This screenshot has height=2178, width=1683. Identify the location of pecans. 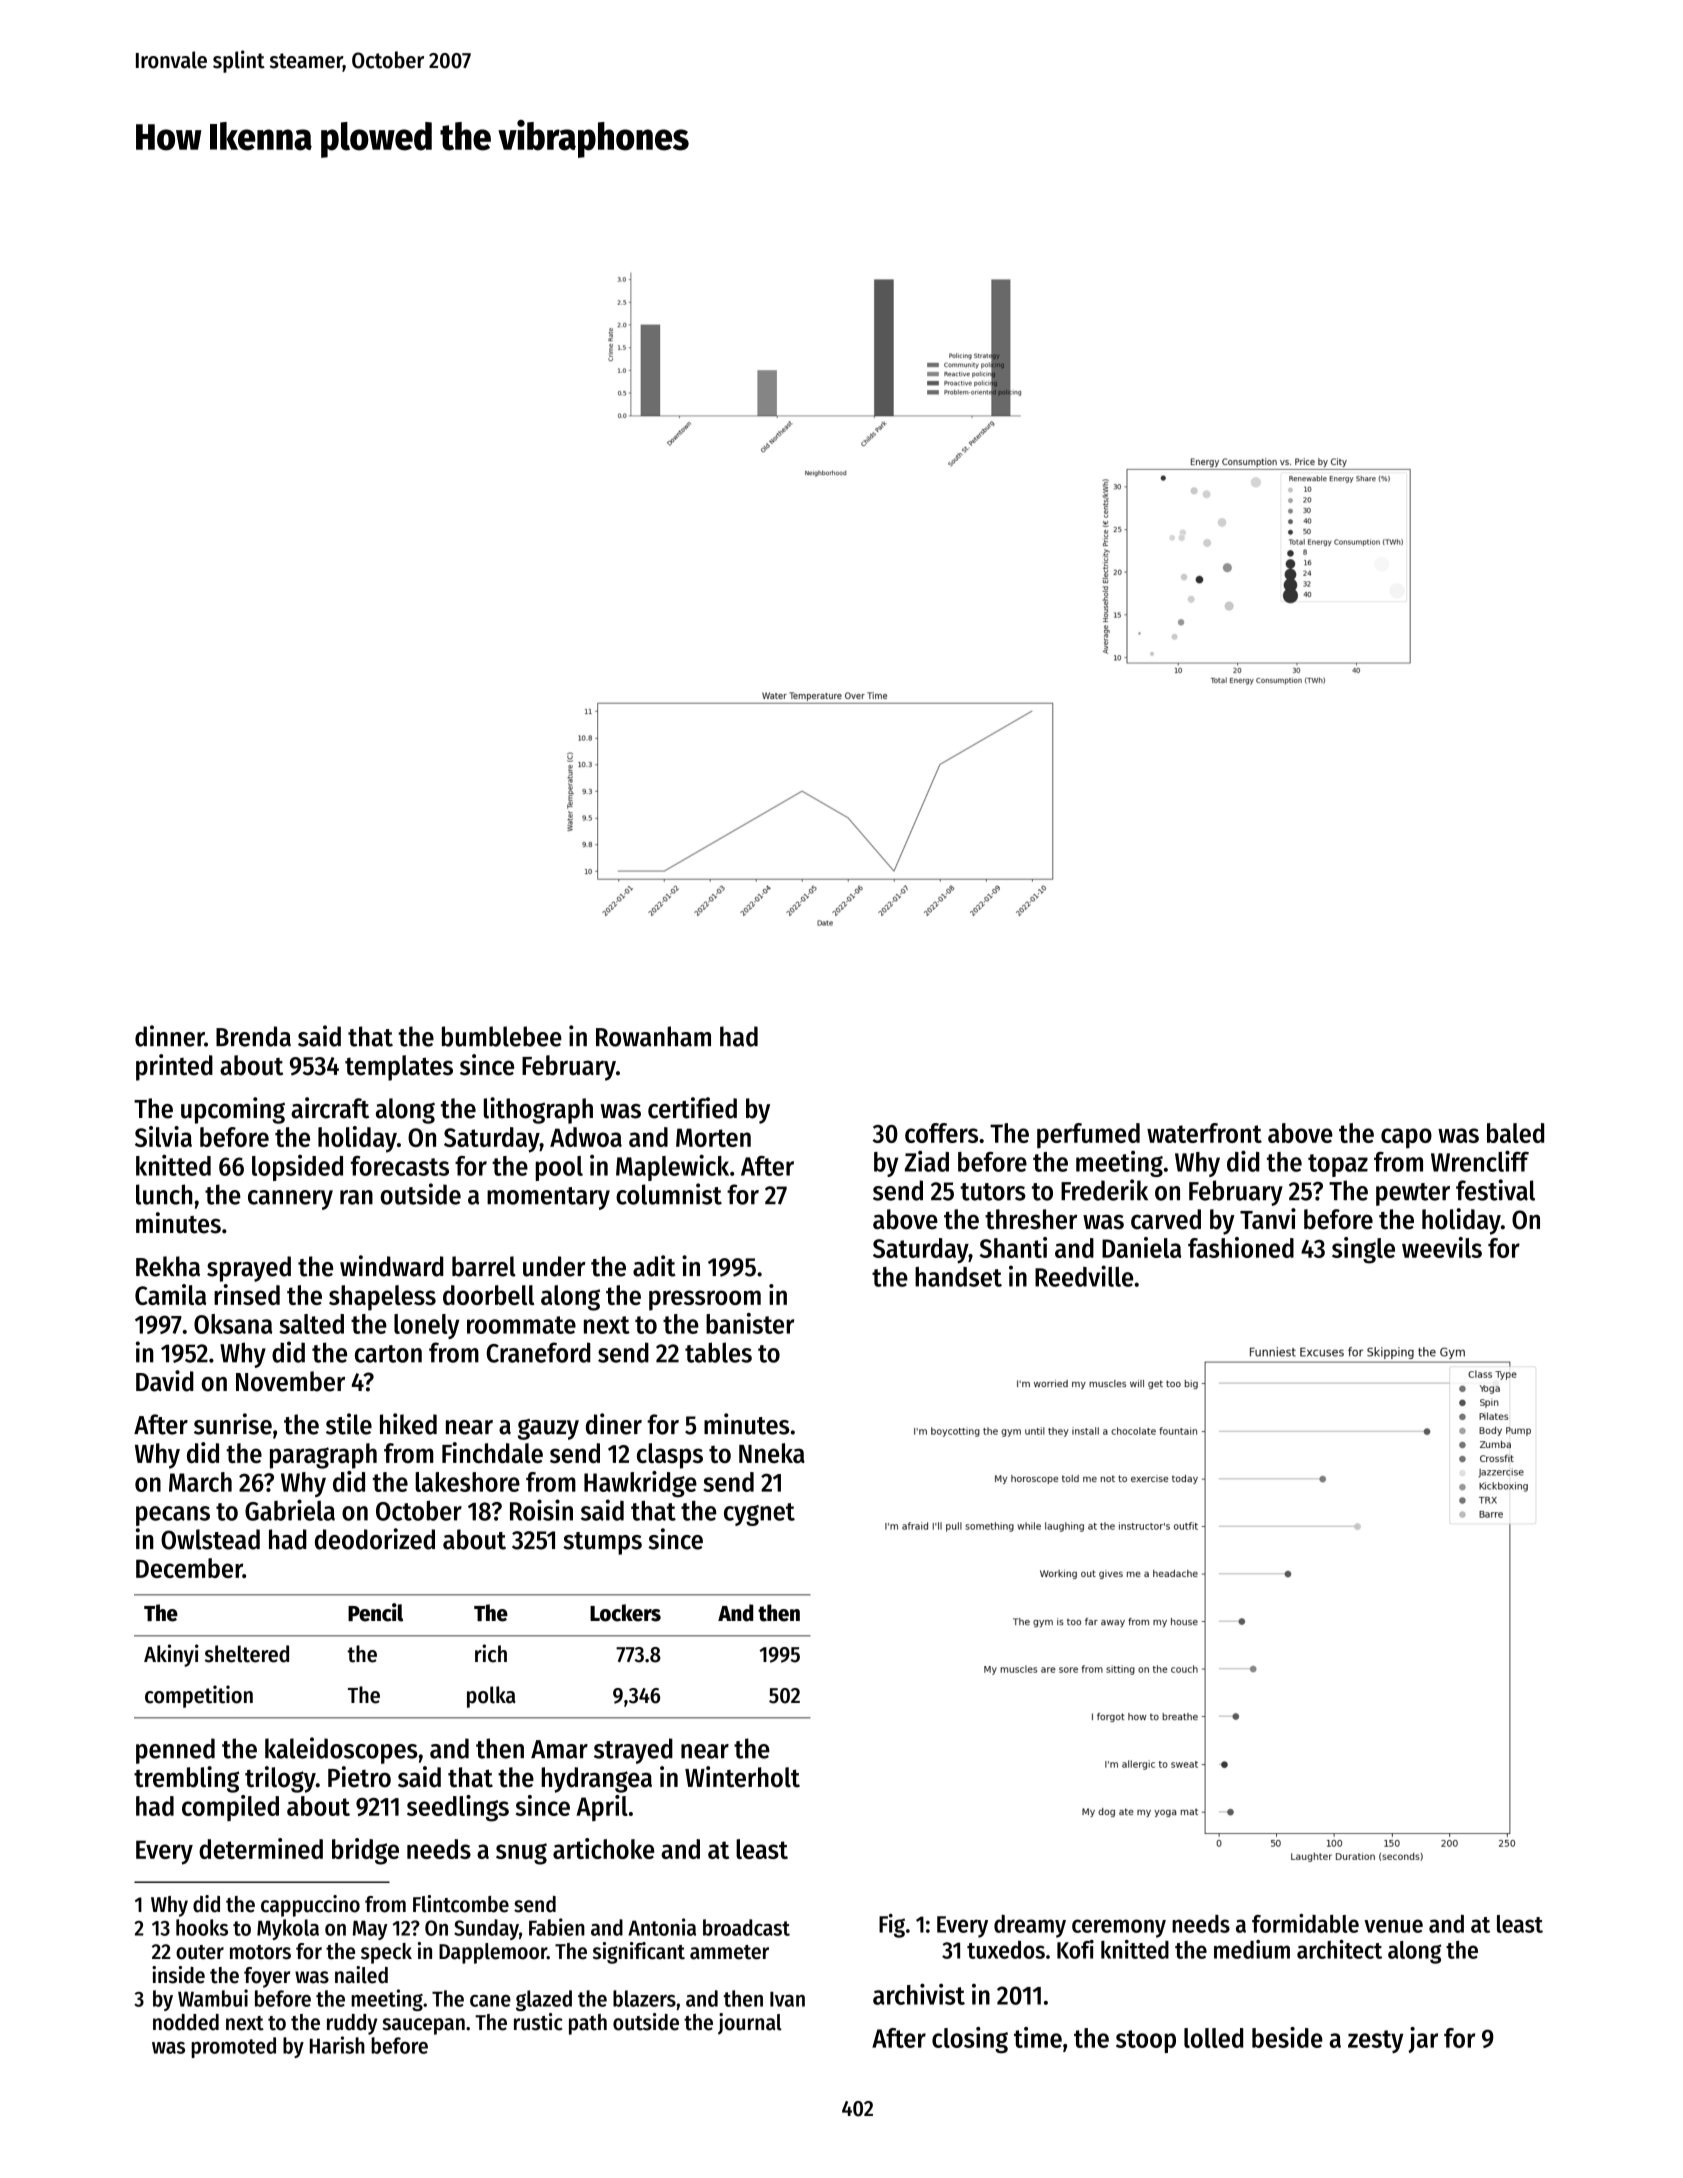
(173, 1516).
